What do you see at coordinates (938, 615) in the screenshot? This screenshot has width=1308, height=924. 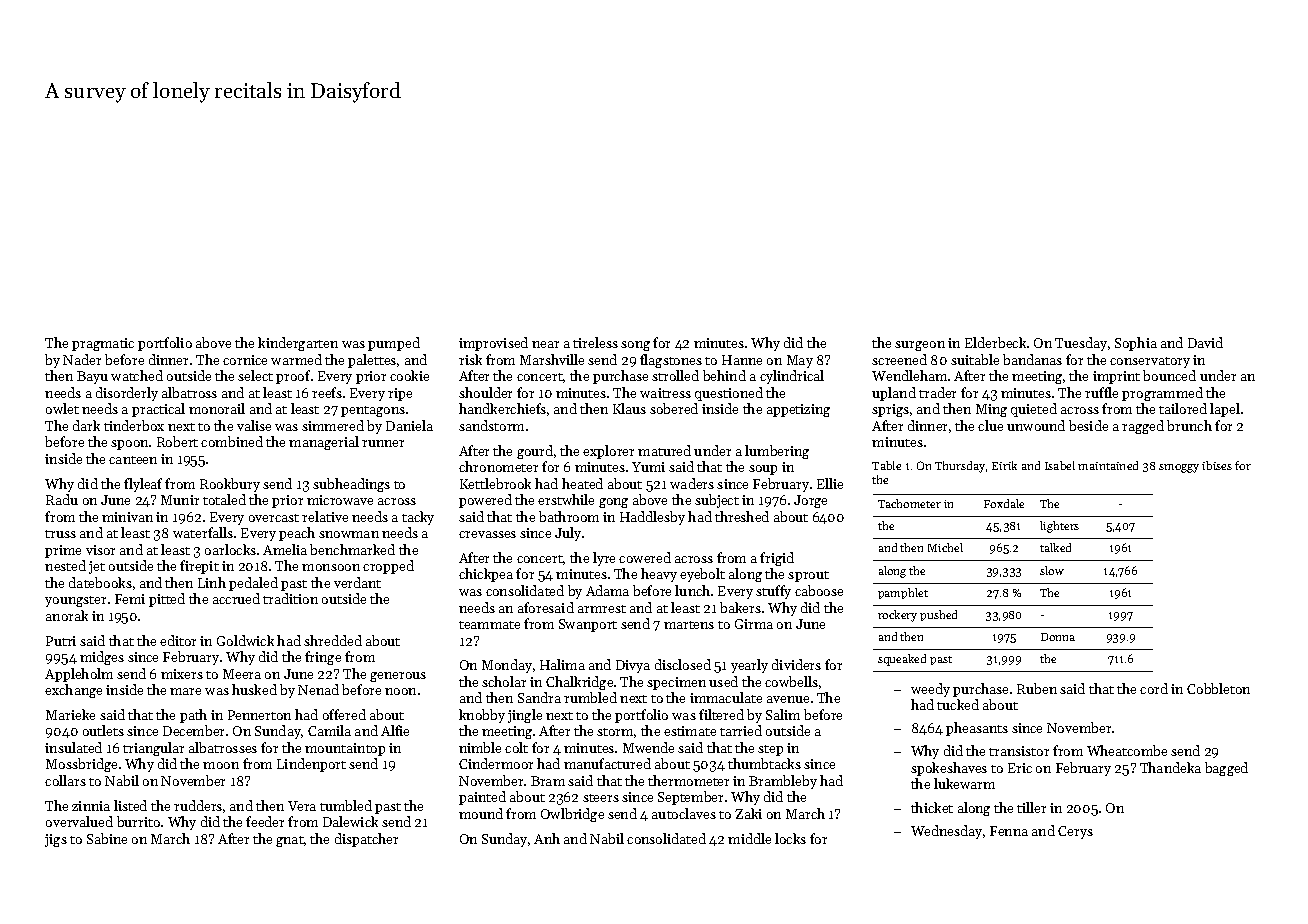 I see `pushed` at bounding box center [938, 615].
